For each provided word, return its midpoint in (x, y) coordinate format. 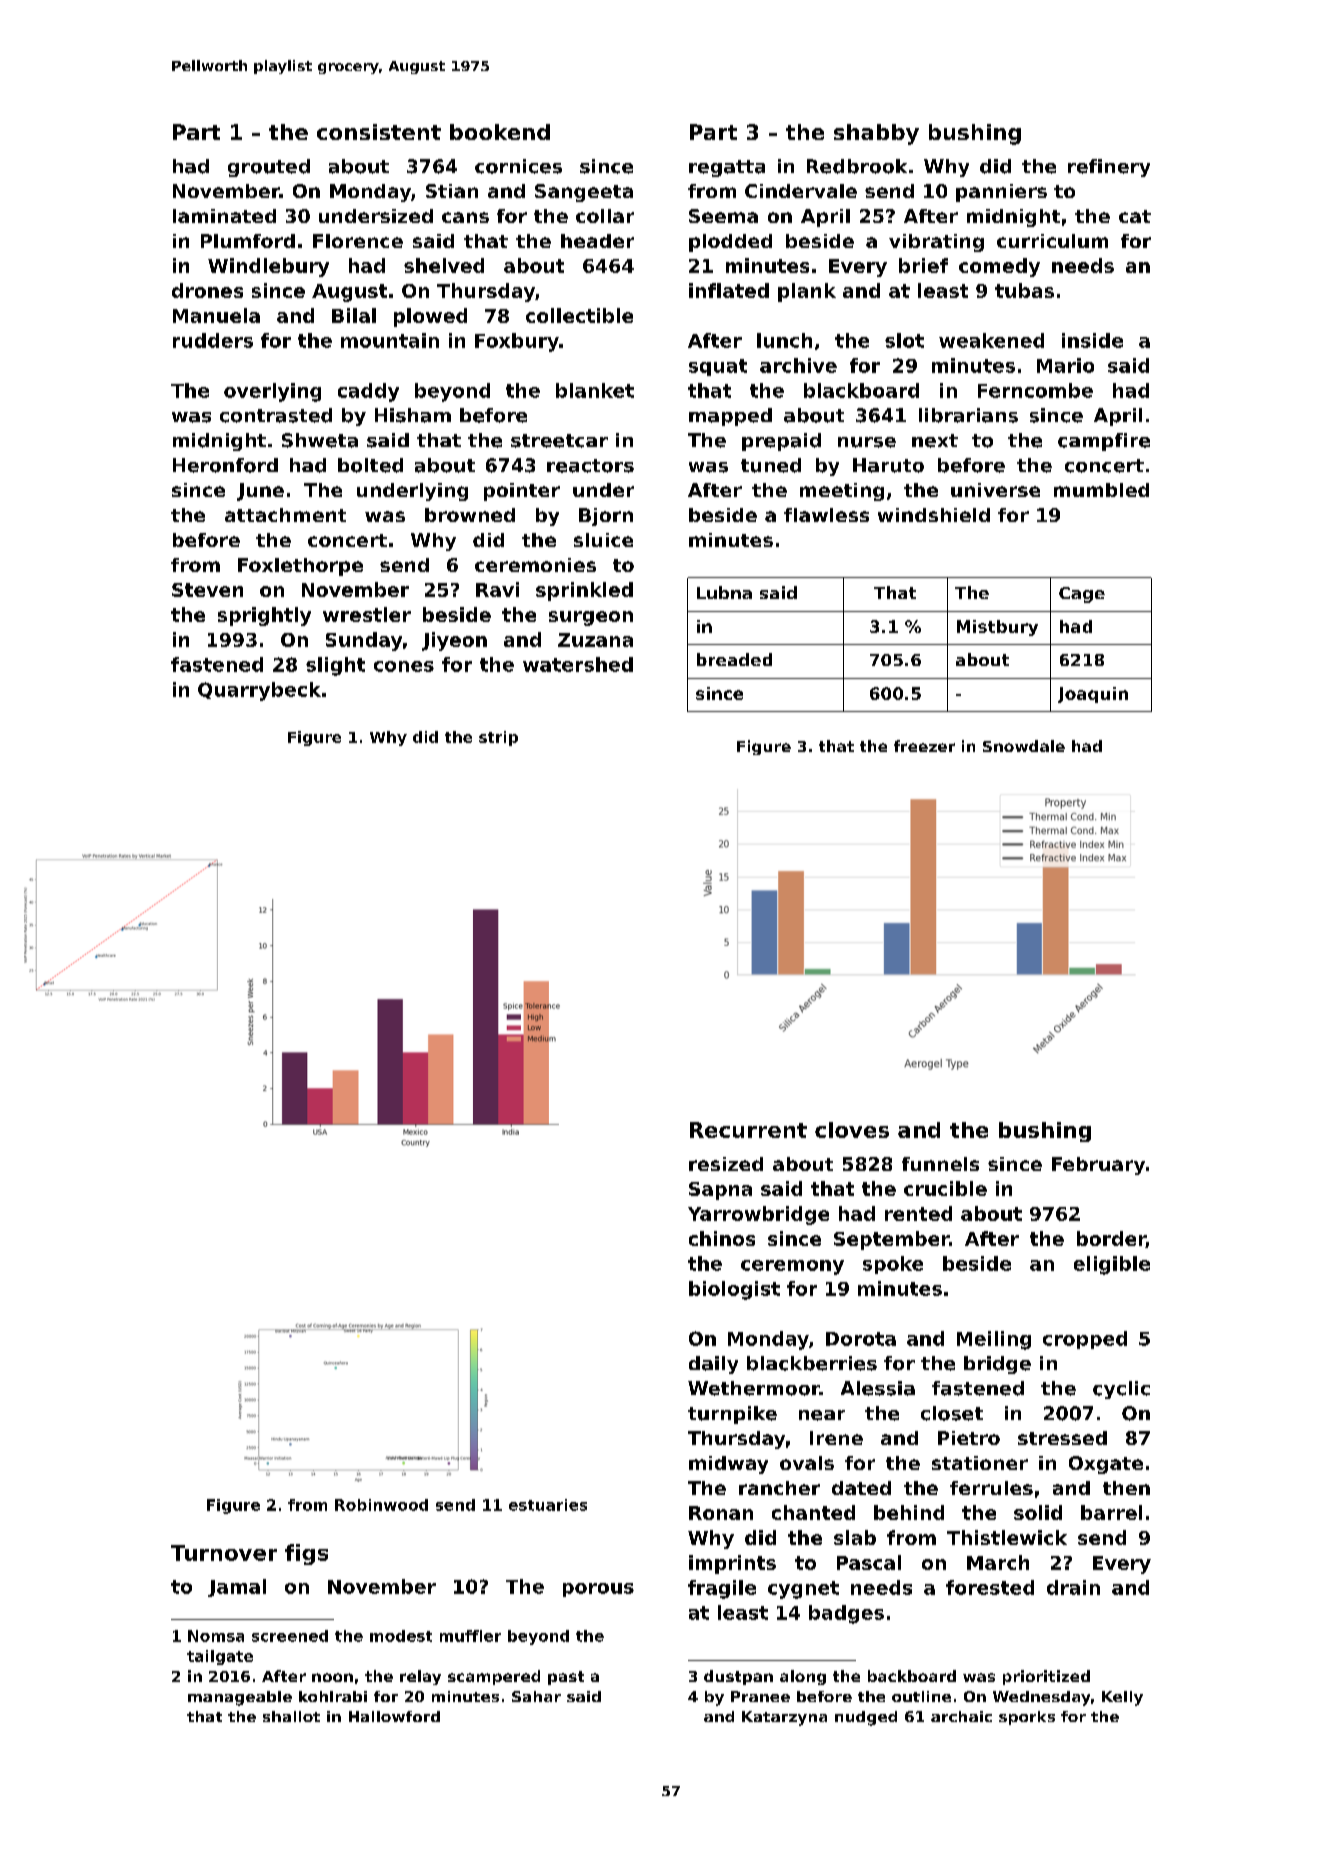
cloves (852, 1130)
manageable (240, 1698)
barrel (1111, 1512)
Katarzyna (784, 1718)
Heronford (225, 465)
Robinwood (381, 1505)
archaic (961, 1716)
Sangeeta (584, 193)
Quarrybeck (259, 691)
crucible (945, 1188)
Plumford (248, 241)
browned (470, 515)
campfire (1104, 442)
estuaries (548, 1505)
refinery (1109, 168)
